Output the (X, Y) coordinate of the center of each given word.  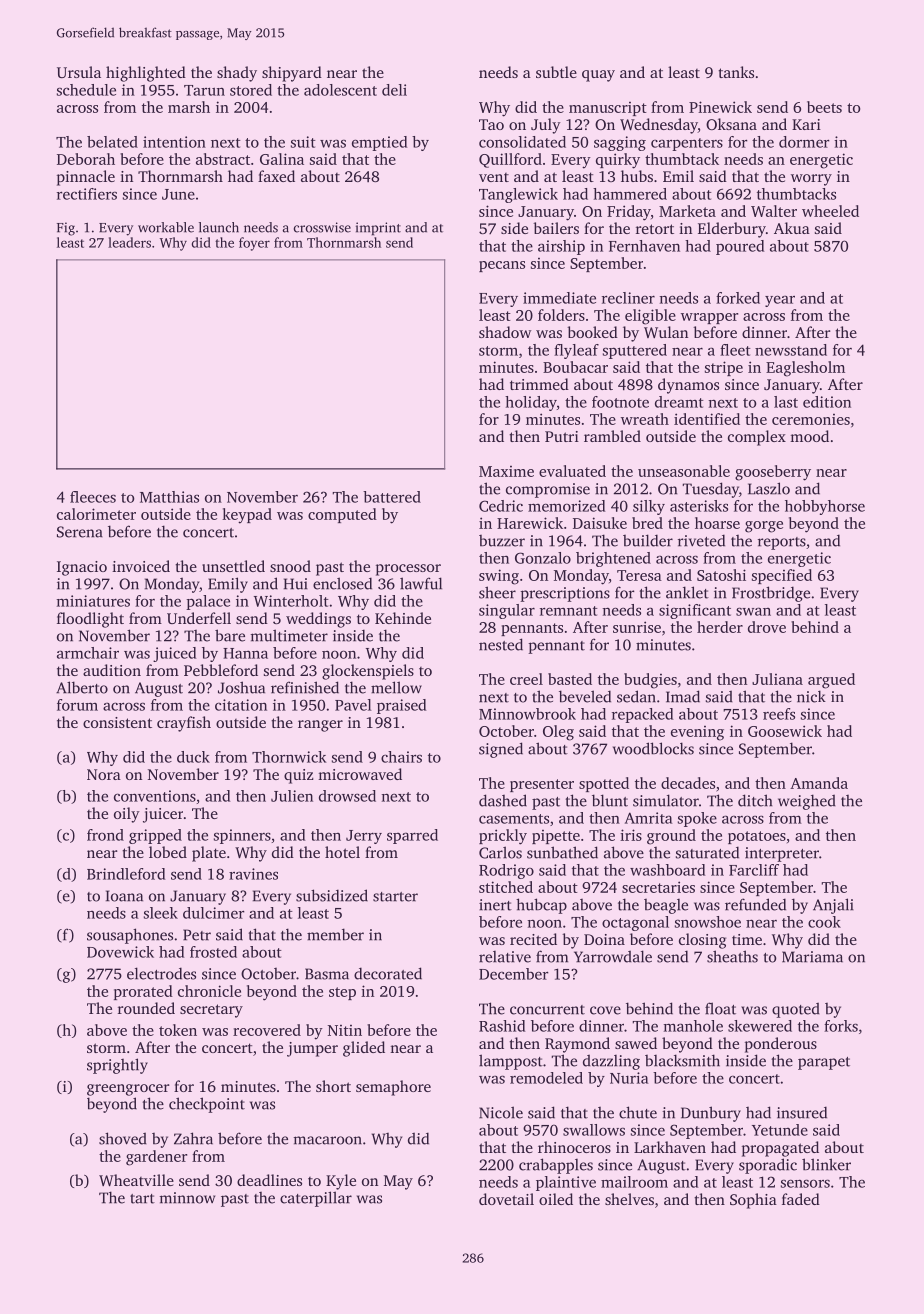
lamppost (511, 1062)
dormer (804, 142)
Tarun (204, 90)
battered (392, 497)
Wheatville (136, 1180)
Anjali (833, 906)
